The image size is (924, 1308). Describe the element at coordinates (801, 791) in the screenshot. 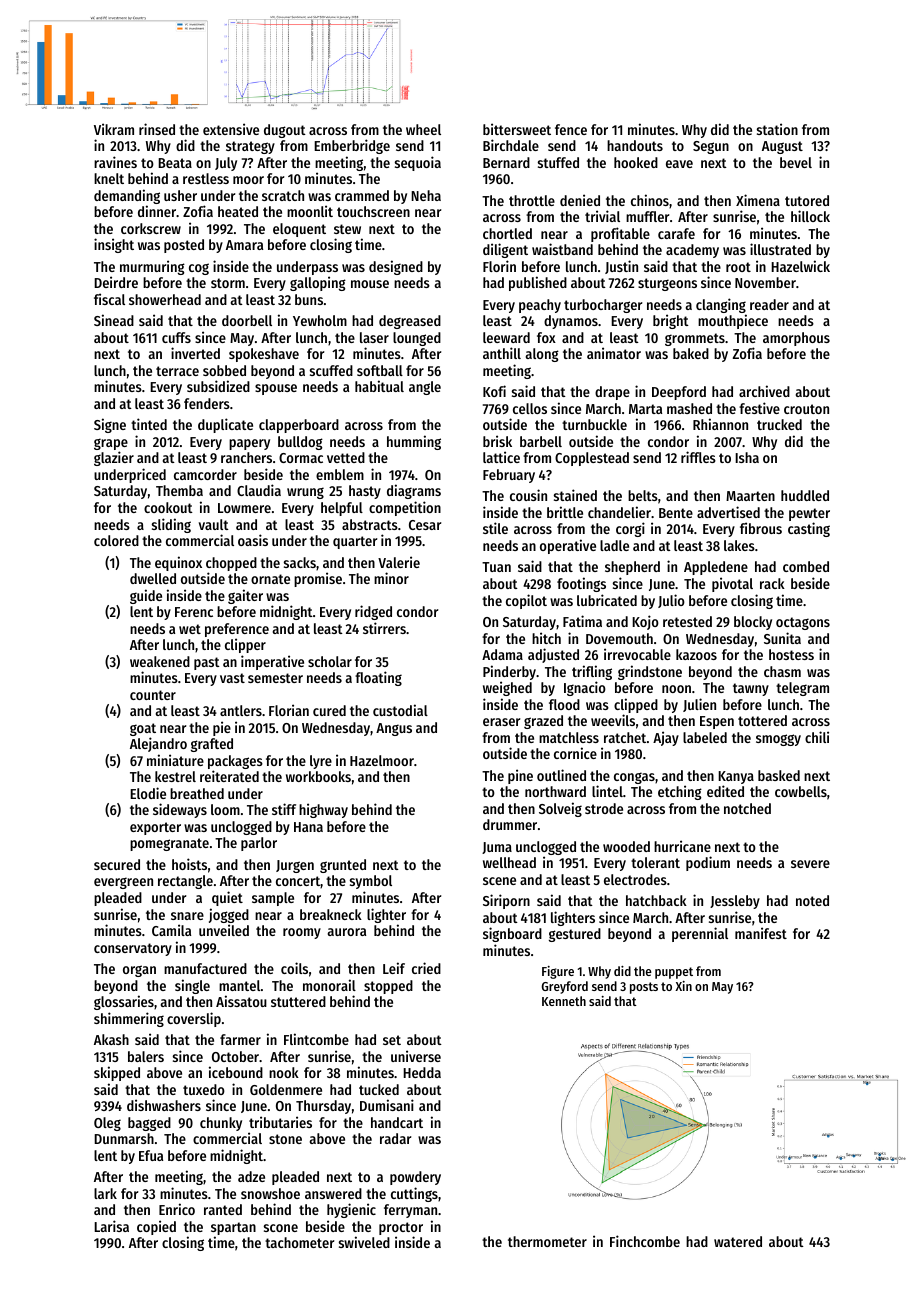

I see `cowbells` at that location.
